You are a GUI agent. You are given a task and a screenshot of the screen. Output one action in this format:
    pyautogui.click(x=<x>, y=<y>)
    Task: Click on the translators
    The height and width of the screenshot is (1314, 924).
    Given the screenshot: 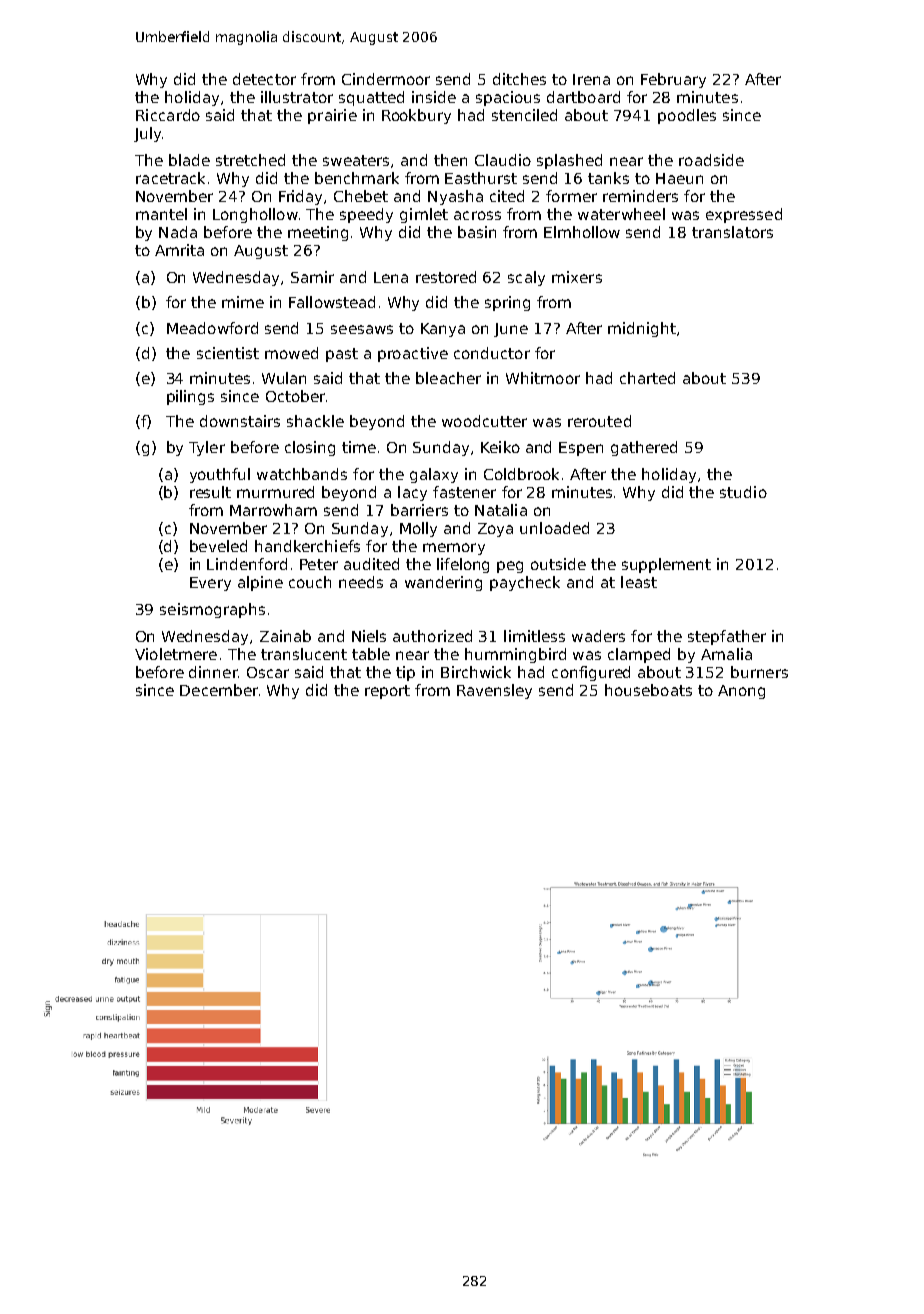 What is the action you would take?
    pyautogui.click(x=732, y=232)
